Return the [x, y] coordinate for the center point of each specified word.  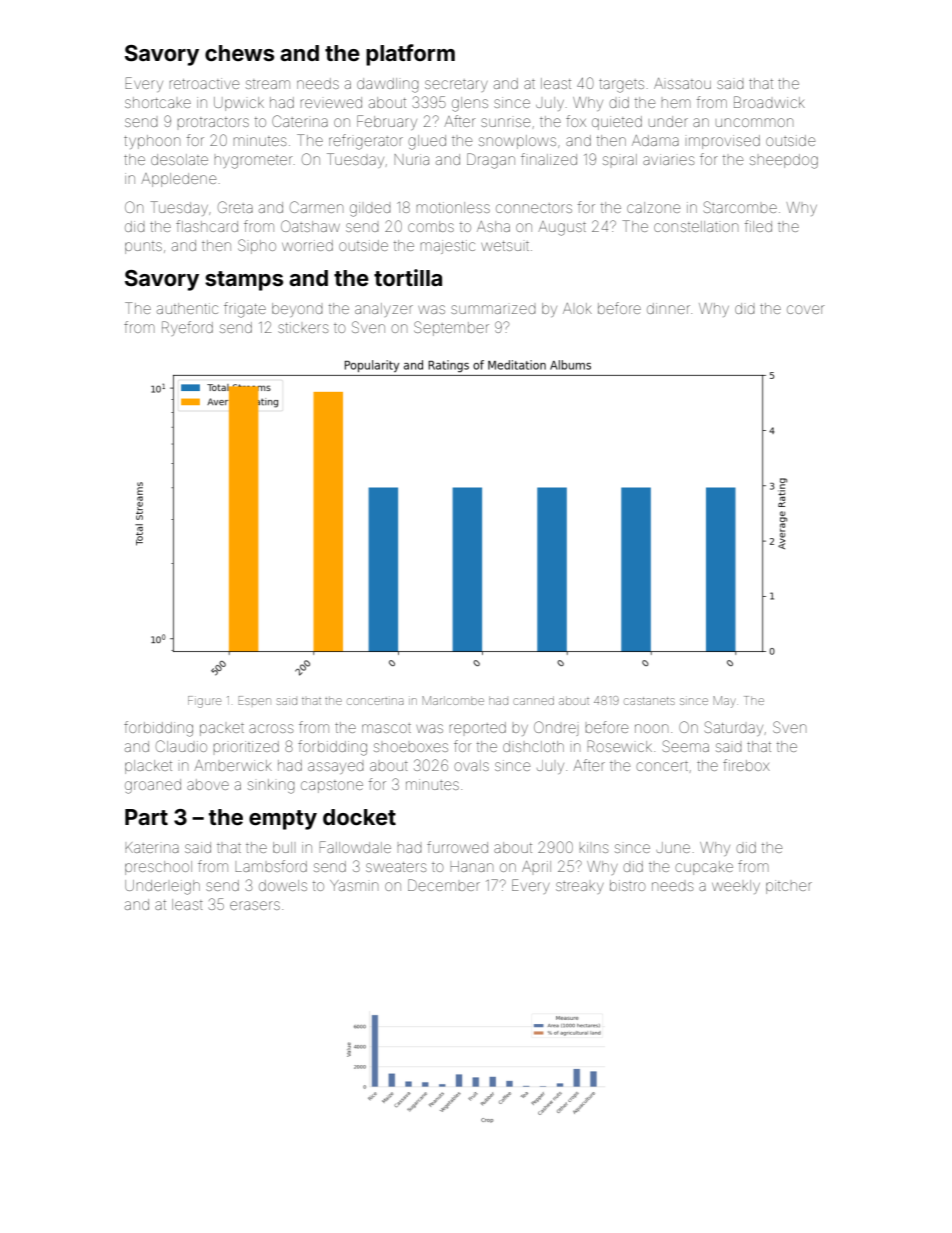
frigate [245, 310]
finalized [549, 159]
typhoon [152, 142]
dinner [668, 308]
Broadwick [769, 102]
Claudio [181, 746]
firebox [746, 765]
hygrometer [253, 162]
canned [533, 700]
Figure [204, 702]
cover [805, 309]
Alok [577, 308]
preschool [158, 868]
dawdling [388, 85]
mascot [386, 728]
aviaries [668, 159]
